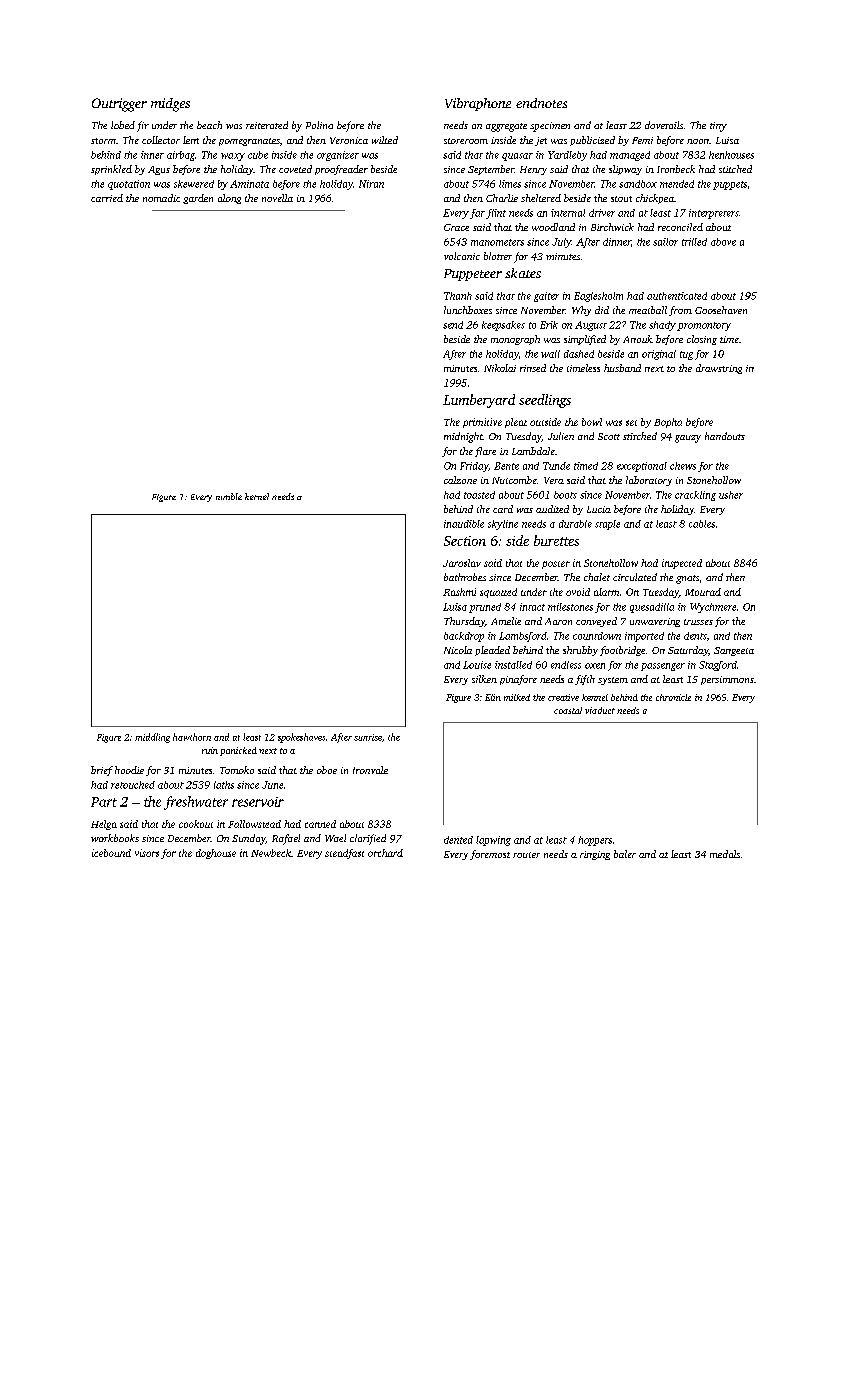 This document has height=1400, width=849. I want to click on nimble, so click(229, 496).
